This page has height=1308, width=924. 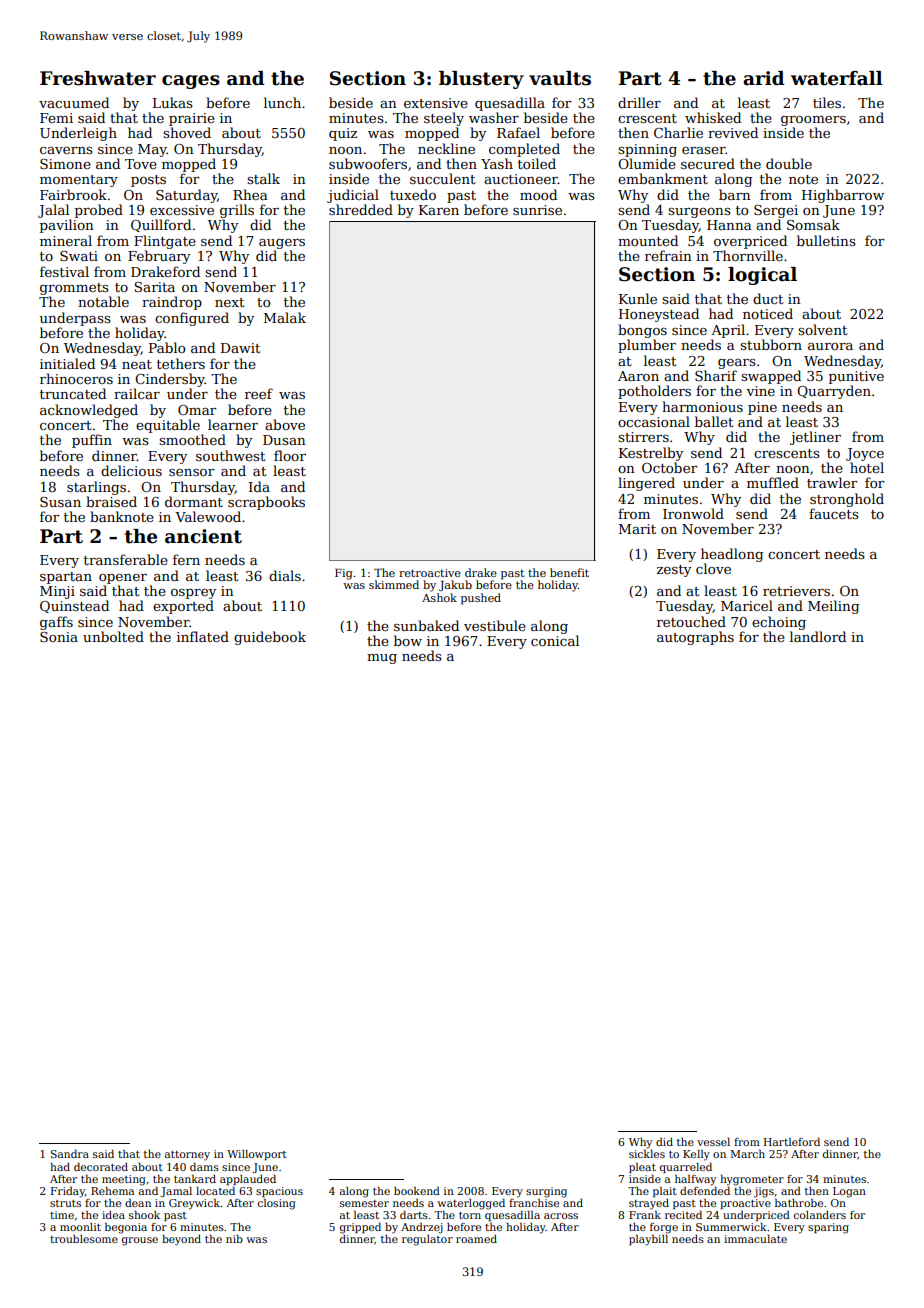 I want to click on landlord, so click(x=818, y=636).
